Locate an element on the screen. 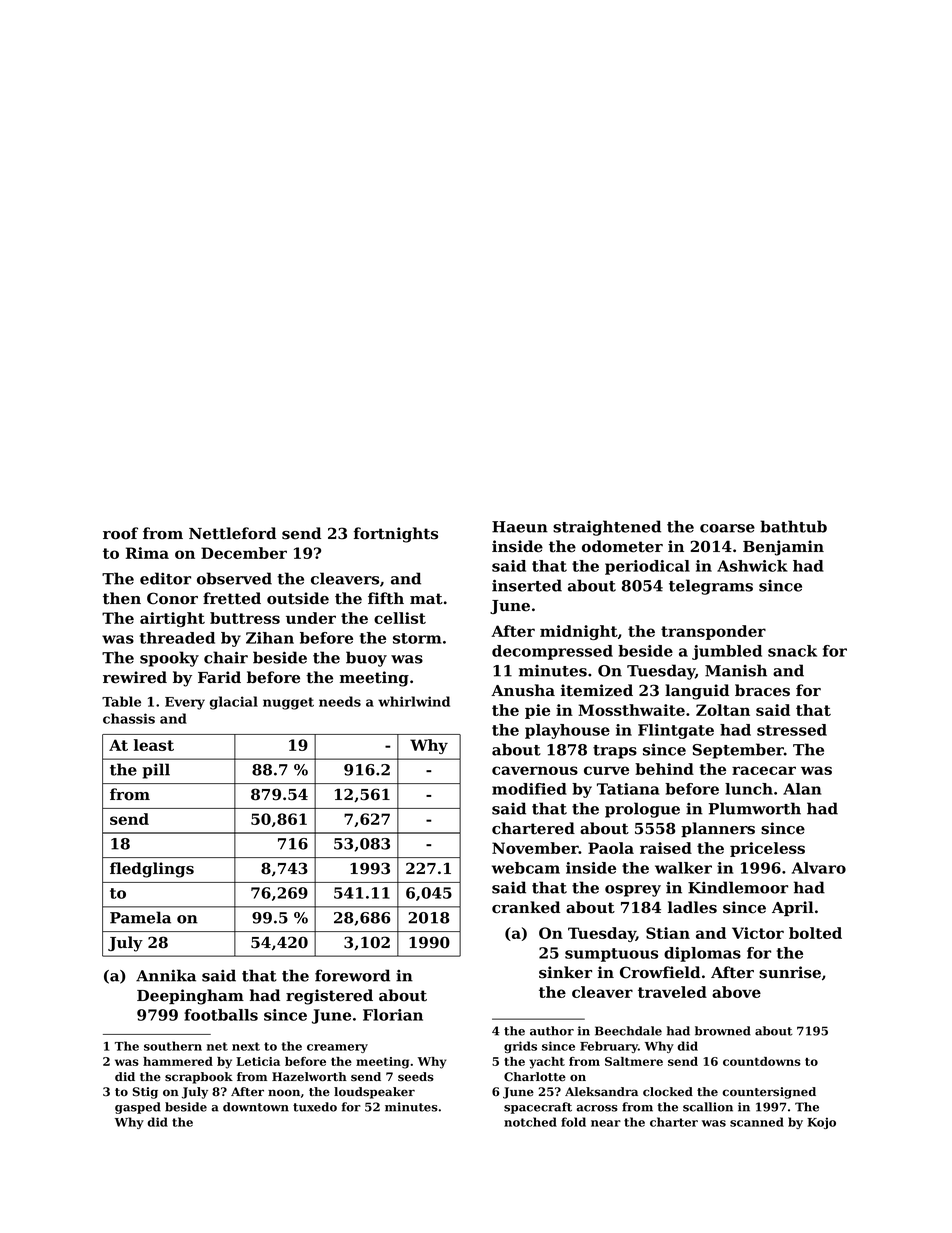 Image resolution: width=952 pixels, height=1233 pixels. pill is located at coordinates (156, 771).
